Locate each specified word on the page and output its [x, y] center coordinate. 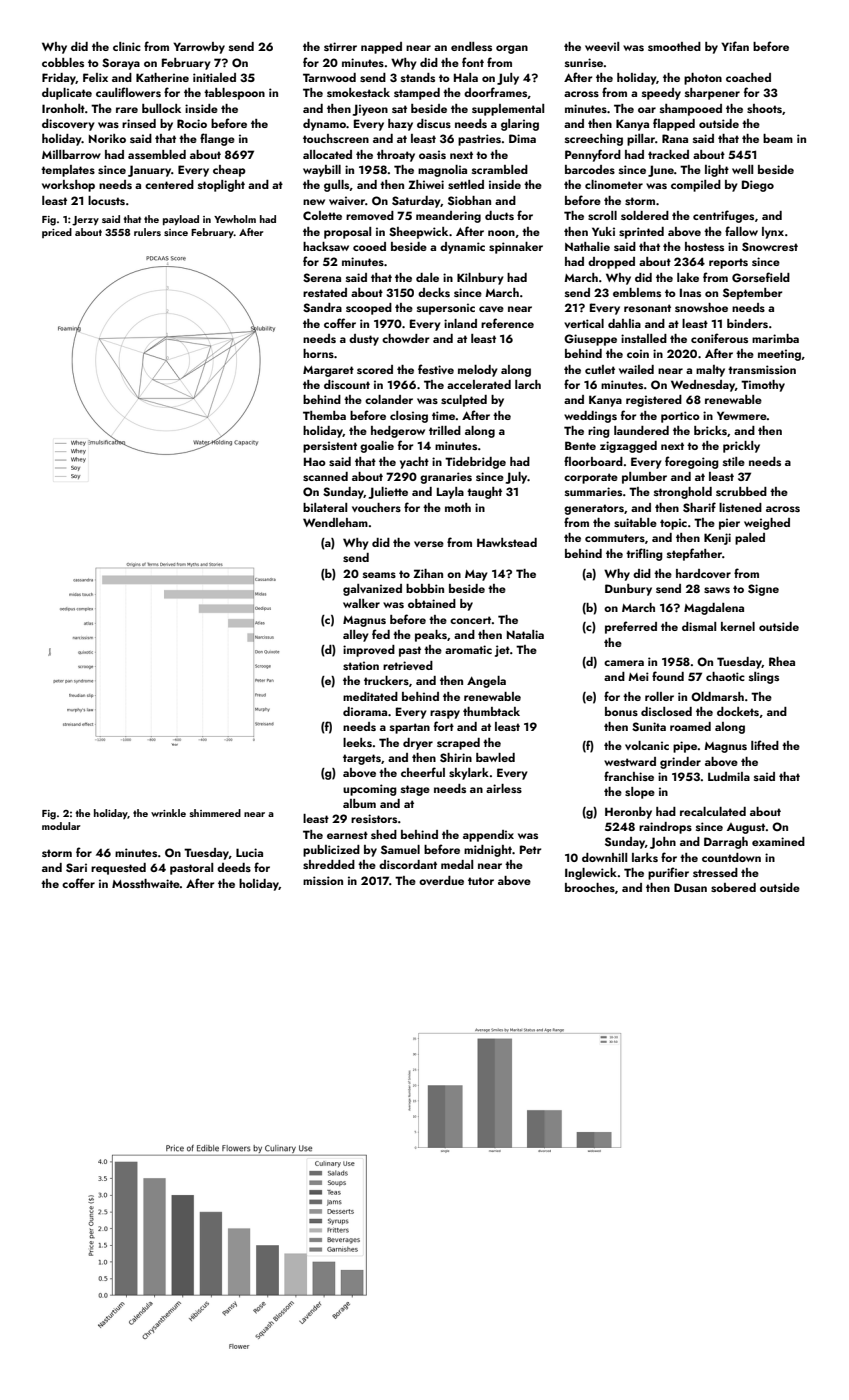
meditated [370, 696]
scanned [325, 476]
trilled [445, 430]
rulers [147, 232]
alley [356, 636]
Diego [758, 186]
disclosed [666, 711]
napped [381, 48]
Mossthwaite [146, 883]
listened [740, 507]
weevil [602, 46]
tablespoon [234, 94]
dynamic [462, 248]
